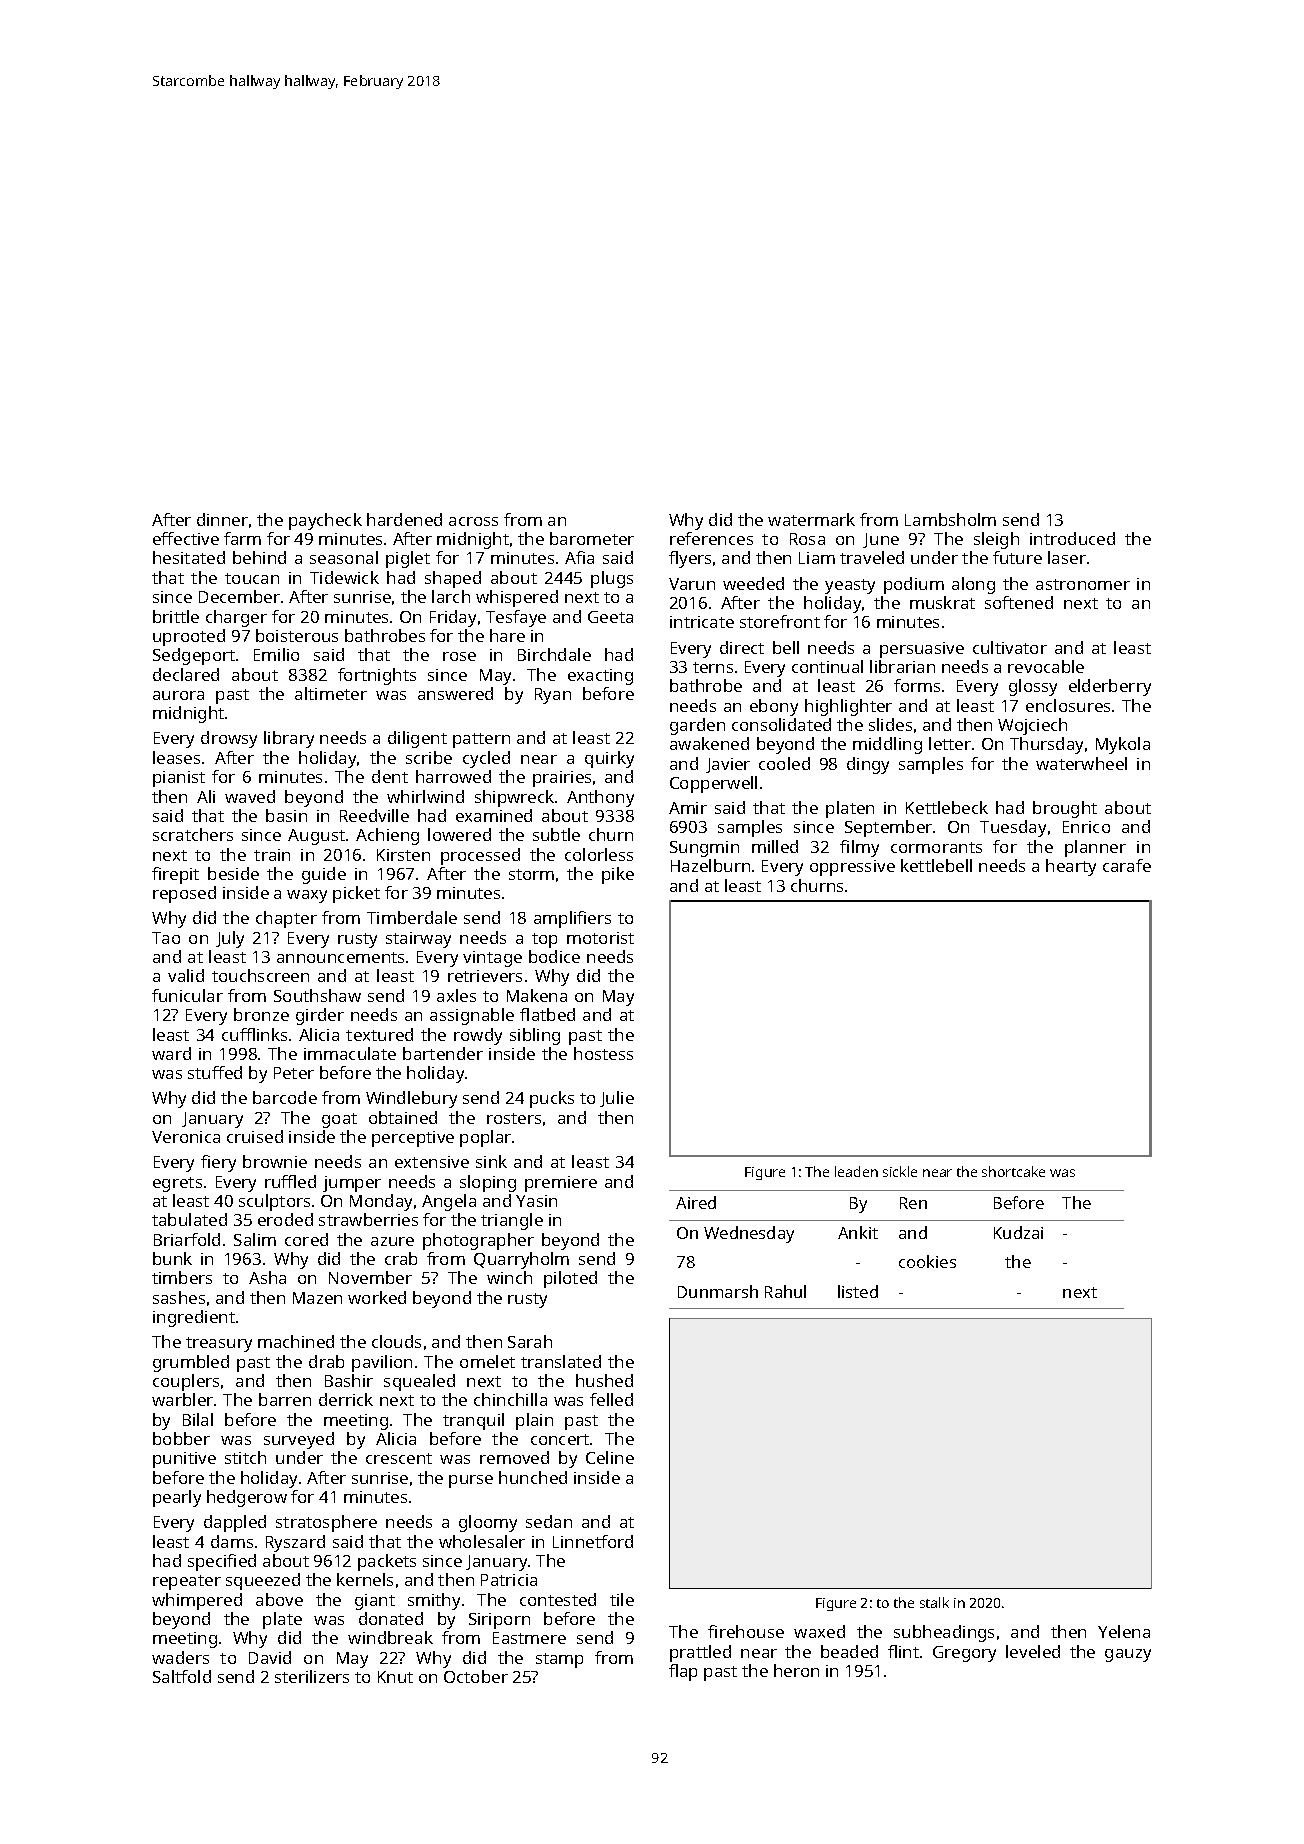  I want to click on vintage, so click(492, 959).
